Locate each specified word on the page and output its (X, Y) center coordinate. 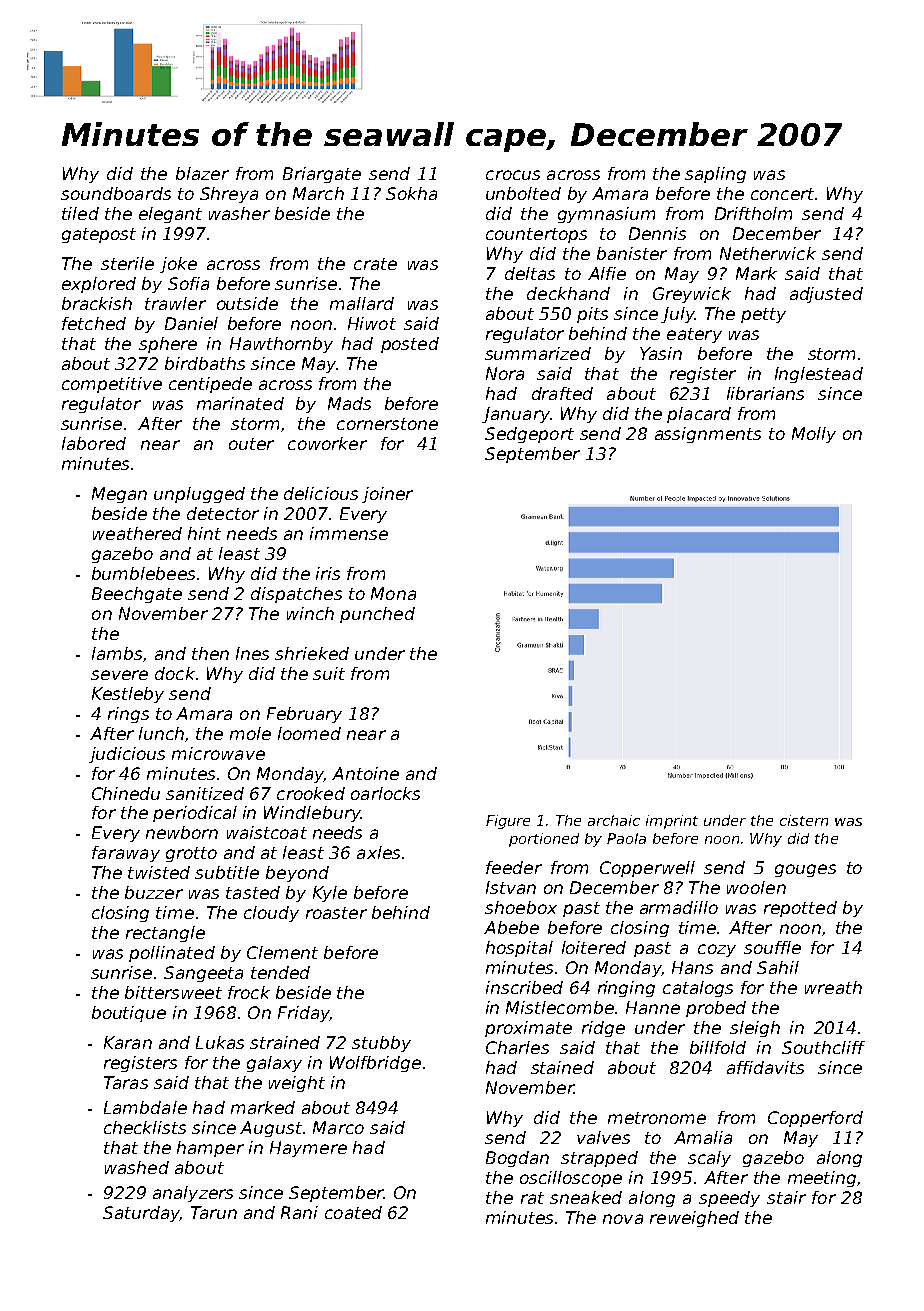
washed (137, 1167)
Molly (814, 435)
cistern (804, 820)
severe (119, 675)
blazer (202, 173)
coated (353, 1212)
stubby (381, 1044)
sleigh (755, 1029)
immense (349, 533)
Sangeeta (203, 974)
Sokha (411, 193)
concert (782, 194)
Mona (393, 593)
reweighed (694, 1219)
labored (94, 443)
